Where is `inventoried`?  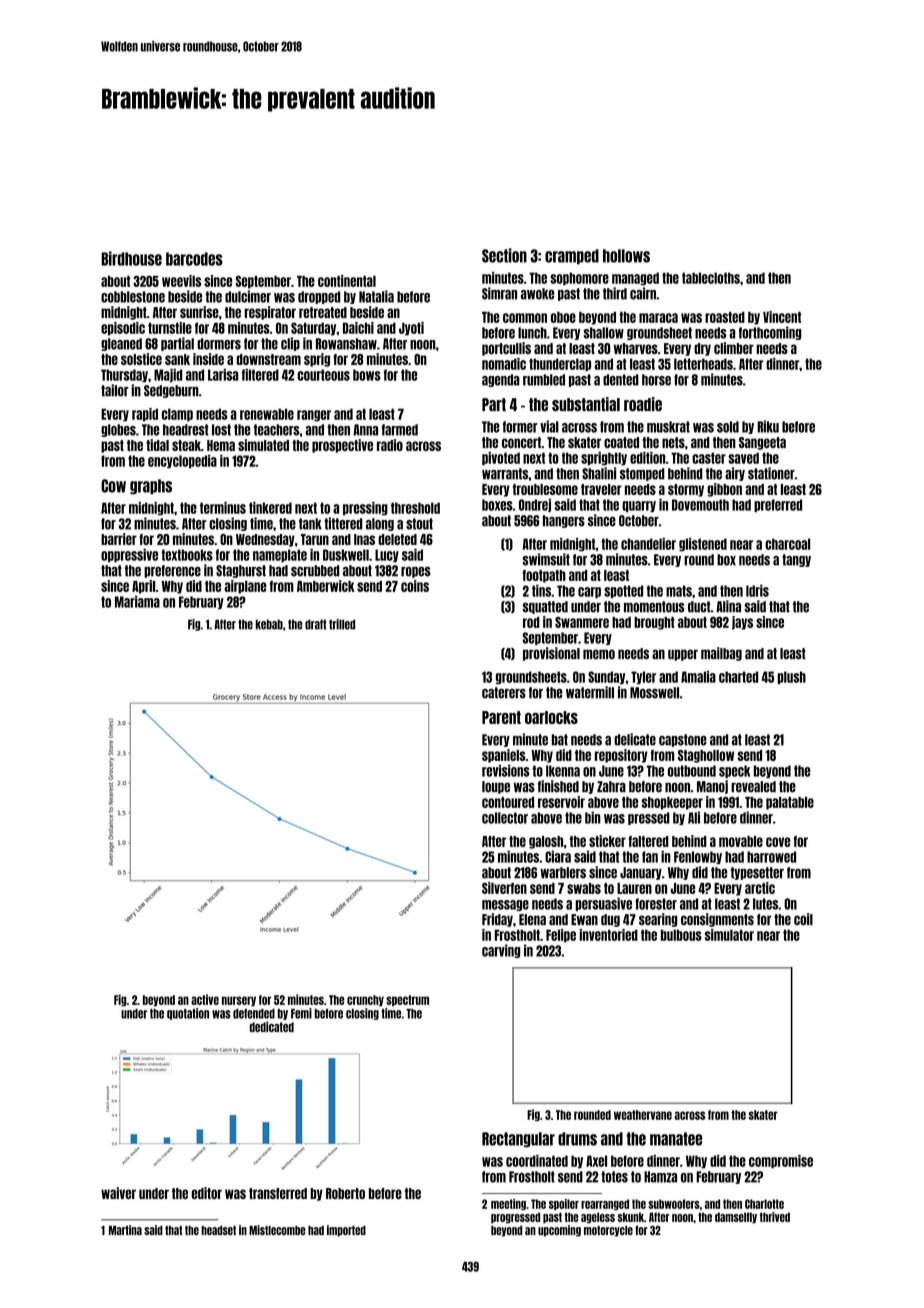 inventoried is located at coordinates (608, 935).
